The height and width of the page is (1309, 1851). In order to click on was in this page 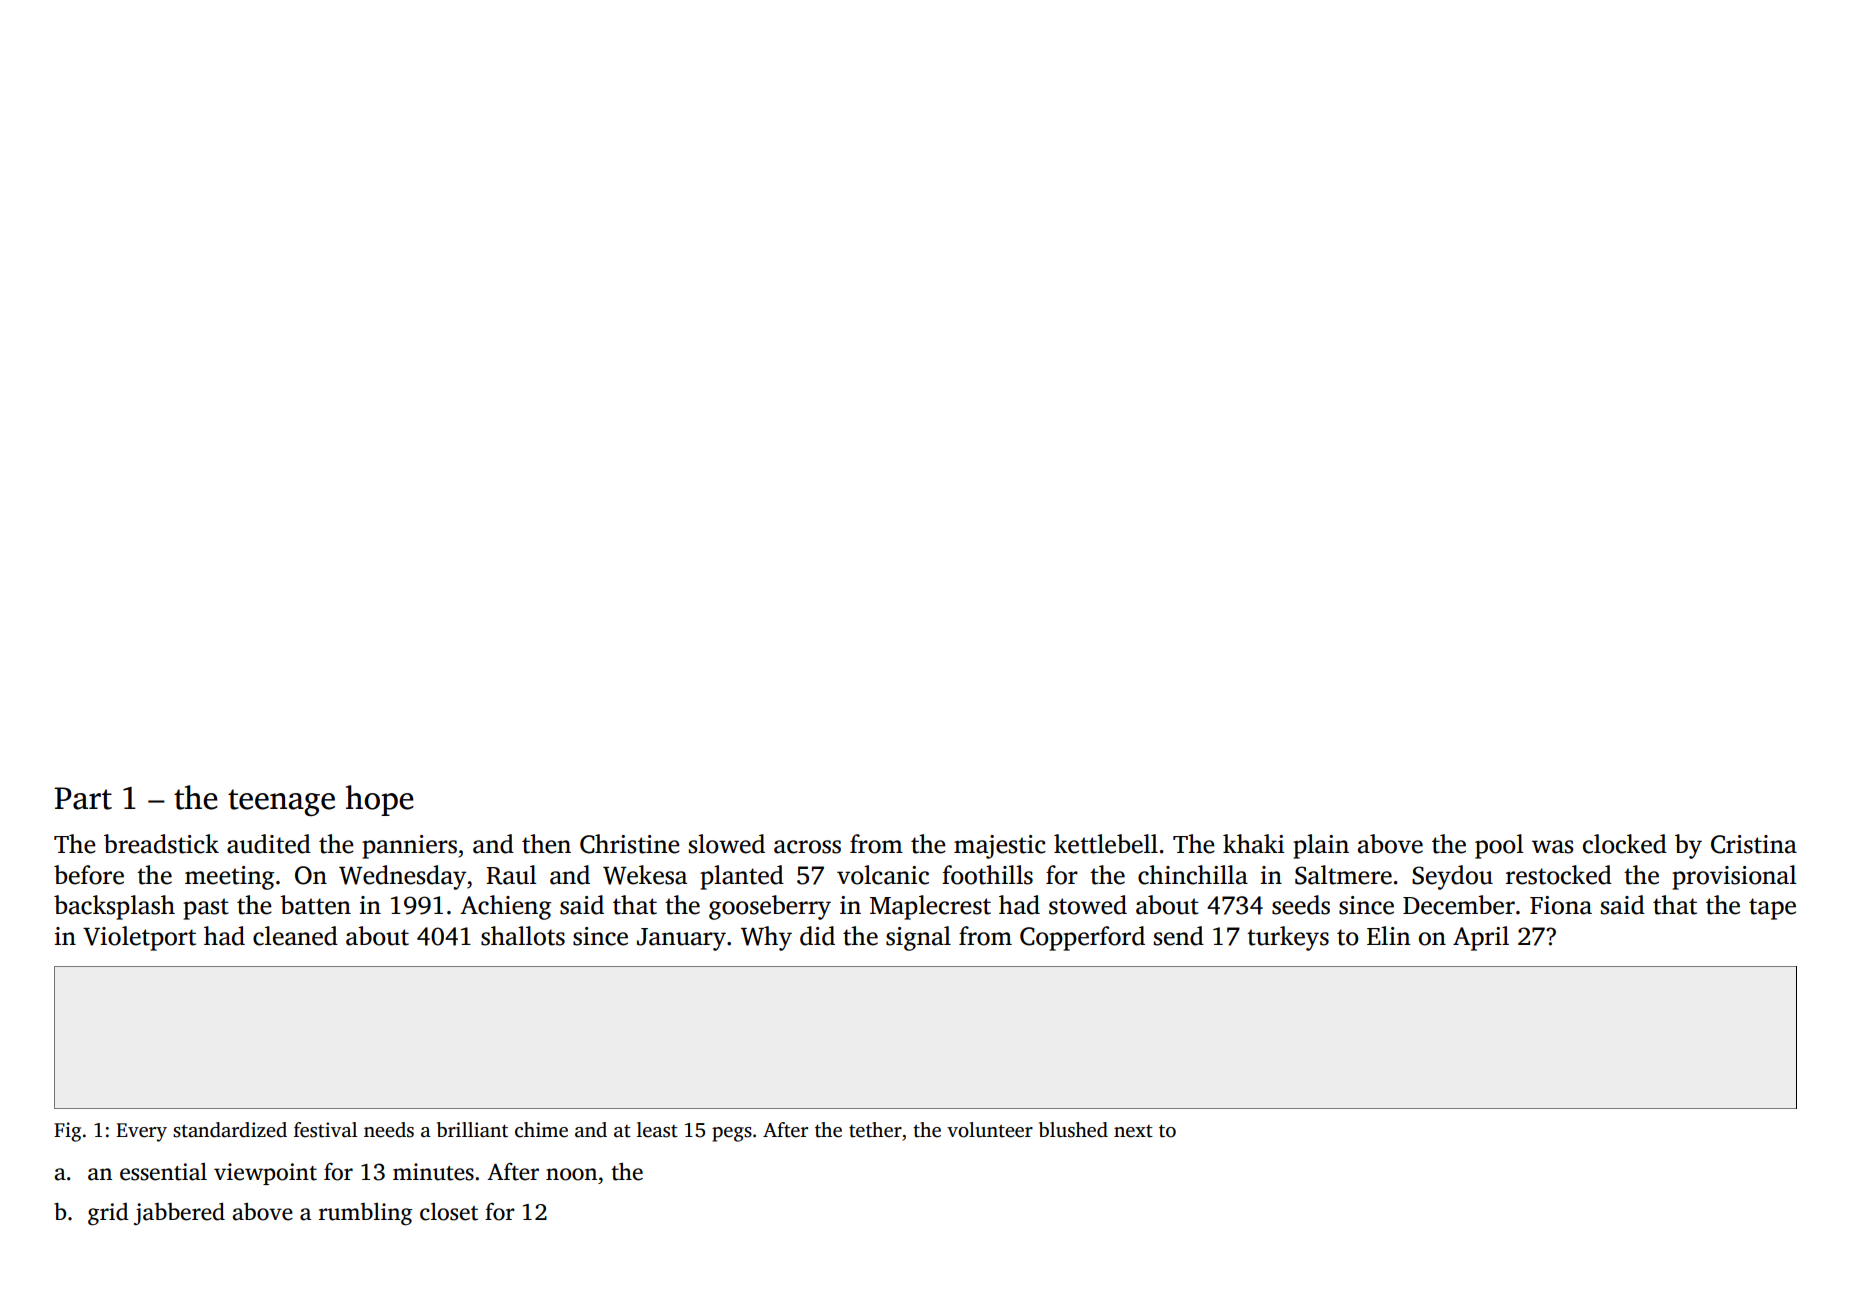, I will do `click(1553, 847)`.
